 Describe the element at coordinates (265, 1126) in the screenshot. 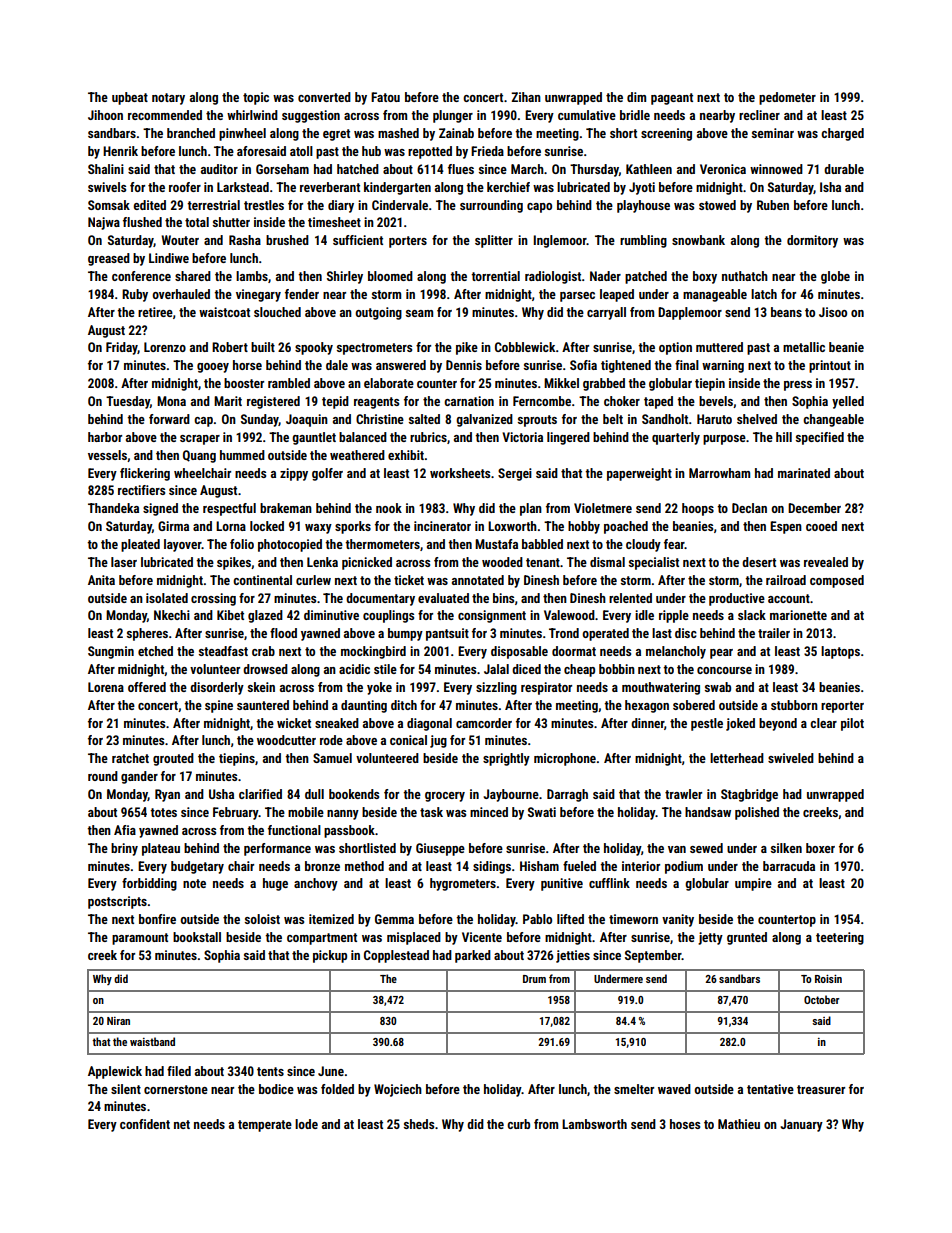

I see `temperate` at that location.
